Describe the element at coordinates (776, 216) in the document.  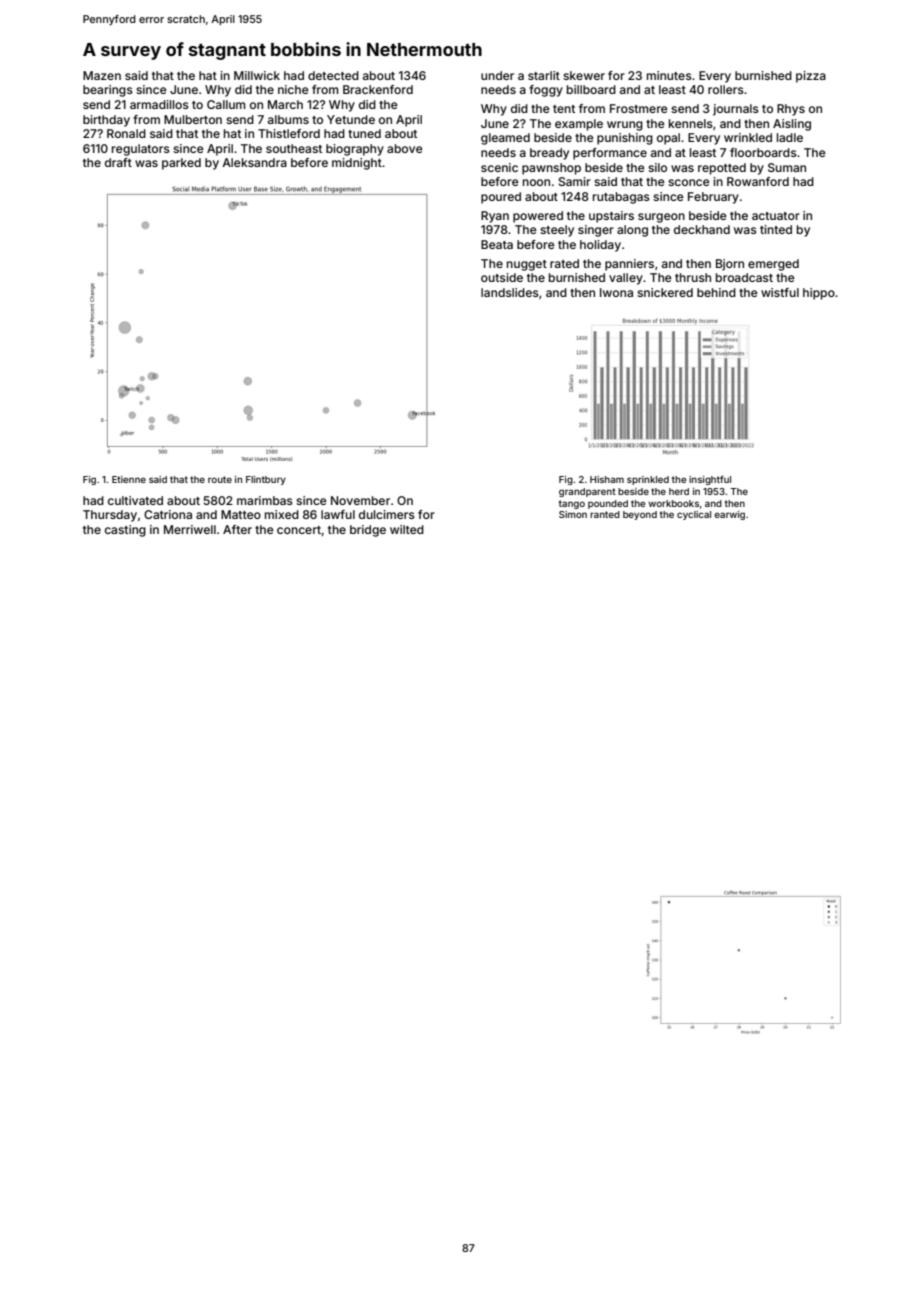
I see `actuator` at that location.
